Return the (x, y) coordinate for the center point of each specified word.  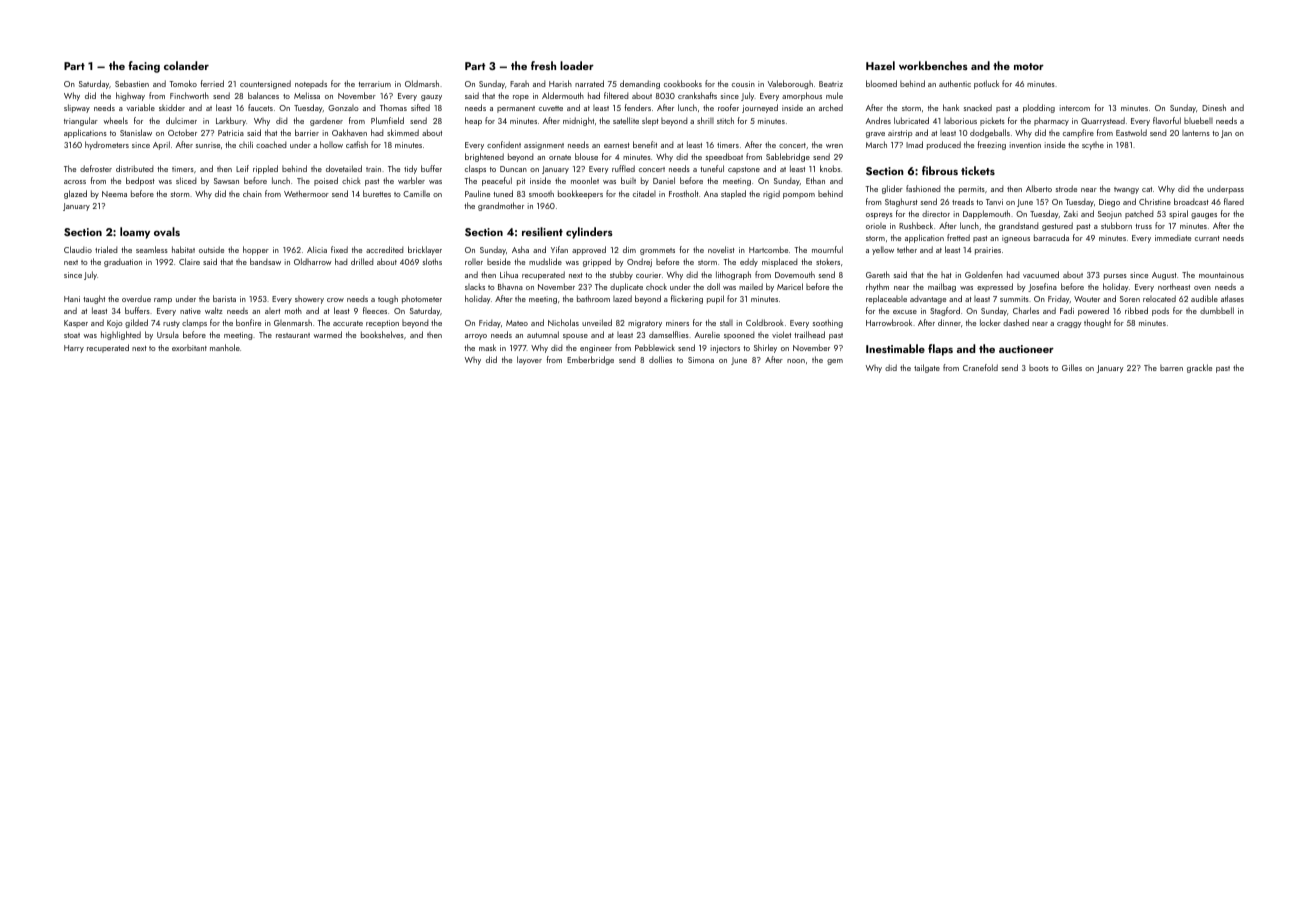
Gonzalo (343, 108)
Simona (701, 360)
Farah (519, 84)
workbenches (933, 65)
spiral (1178, 214)
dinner (949, 322)
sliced (186, 180)
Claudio (78, 249)
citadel (644, 193)
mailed (751, 286)
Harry (74, 349)
